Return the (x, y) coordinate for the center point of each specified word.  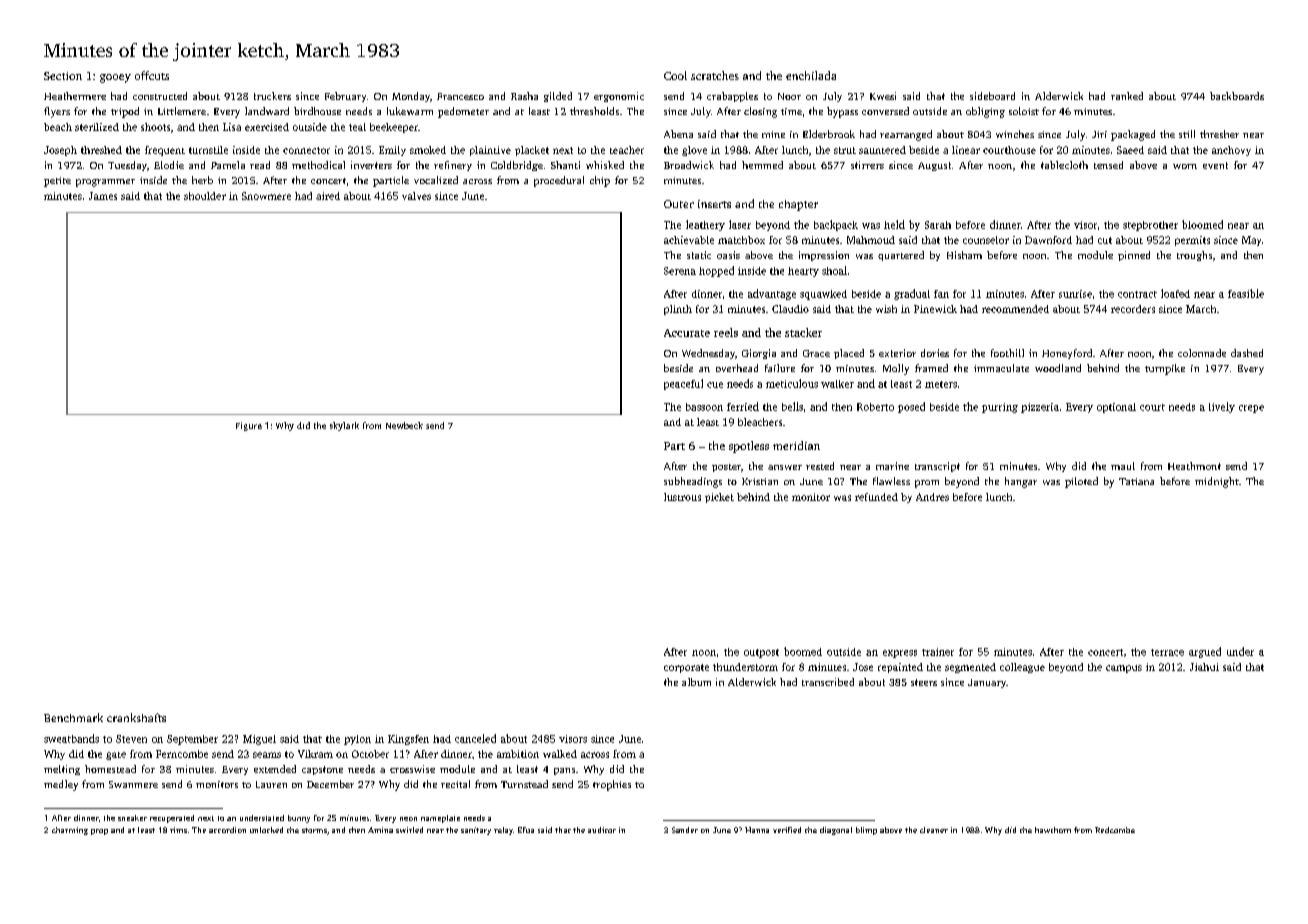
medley (61, 785)
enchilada (811, 75)
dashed (1247, 353)
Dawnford (1048, 240)
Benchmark (73, 717)
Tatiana (1136, 481)
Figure (249, 426)
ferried (743, 406)
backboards (1237, 96)
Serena (680, 271)
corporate (686, 668)
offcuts (152, 75)
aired (328, 196)
